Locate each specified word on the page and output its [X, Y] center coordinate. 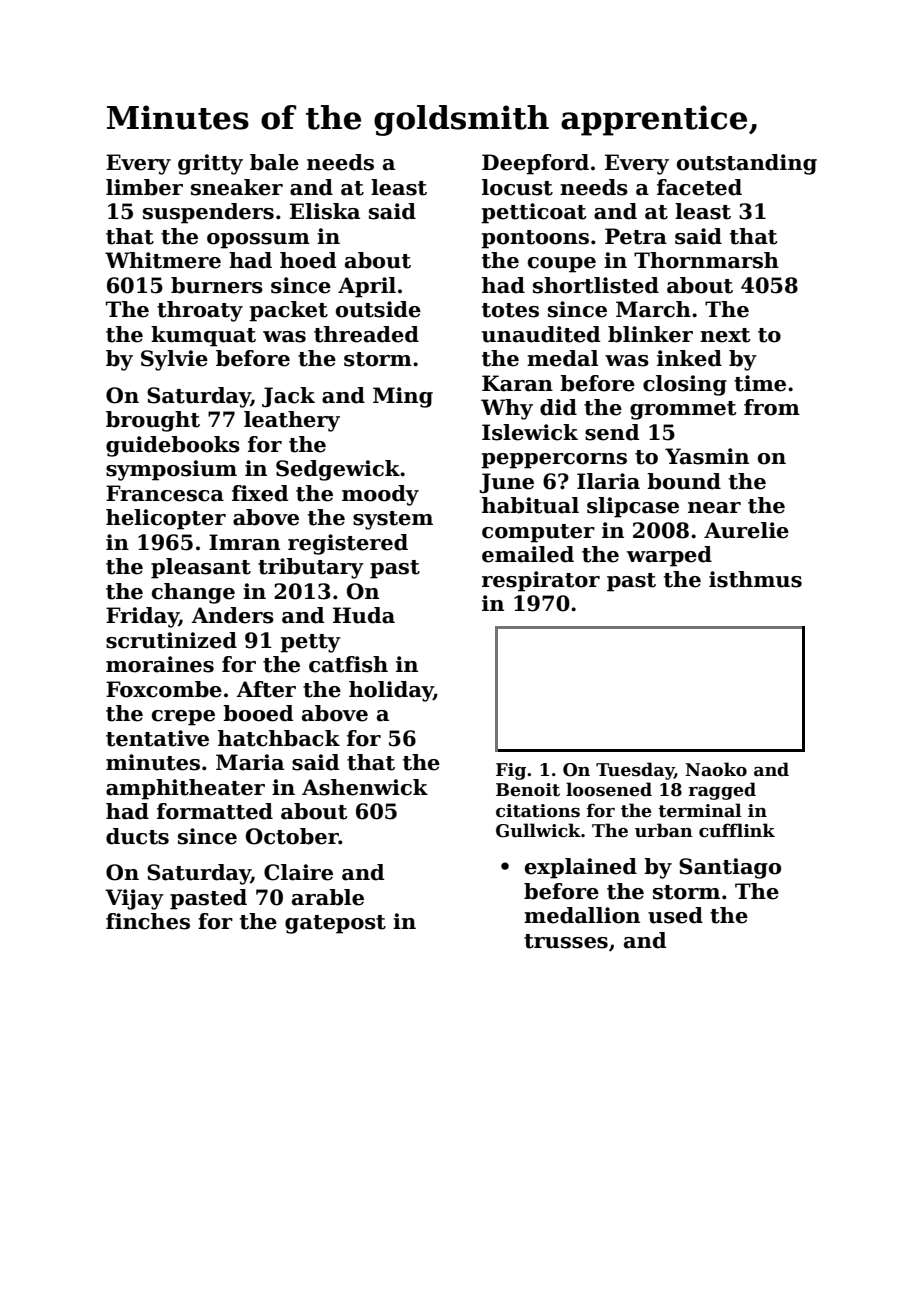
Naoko [716, 769]
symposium [171, 470]
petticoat [534, 213]
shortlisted [596, 285]
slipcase [633, 507]
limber [144, 187]
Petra [636, 236]
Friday [142, 617]
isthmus [755, 579]
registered [348, 544]
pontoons [535, 239]
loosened [609, 789]
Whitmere [163, 260]
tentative [157, 738]
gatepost [335, 924]
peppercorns [554, 461]
